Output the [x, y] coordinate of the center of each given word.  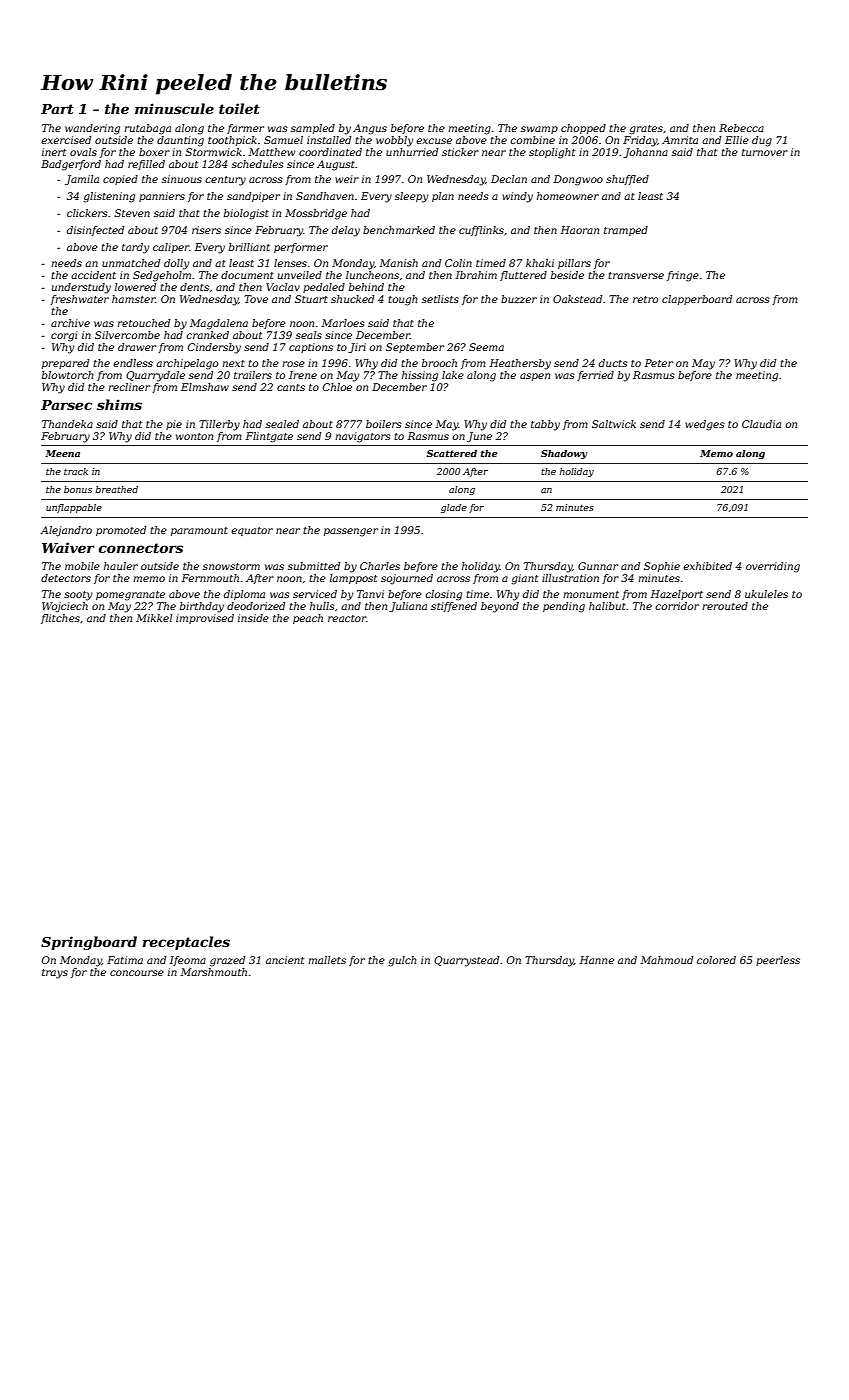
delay [346, 231]
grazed [227, 961]
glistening [109, 197]
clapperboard [697, 300]
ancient [285, 960]
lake [453, 375]
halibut [607, 606]
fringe [683, 276]
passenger [351, 532]
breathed [116, 489]
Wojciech [65, 607]
